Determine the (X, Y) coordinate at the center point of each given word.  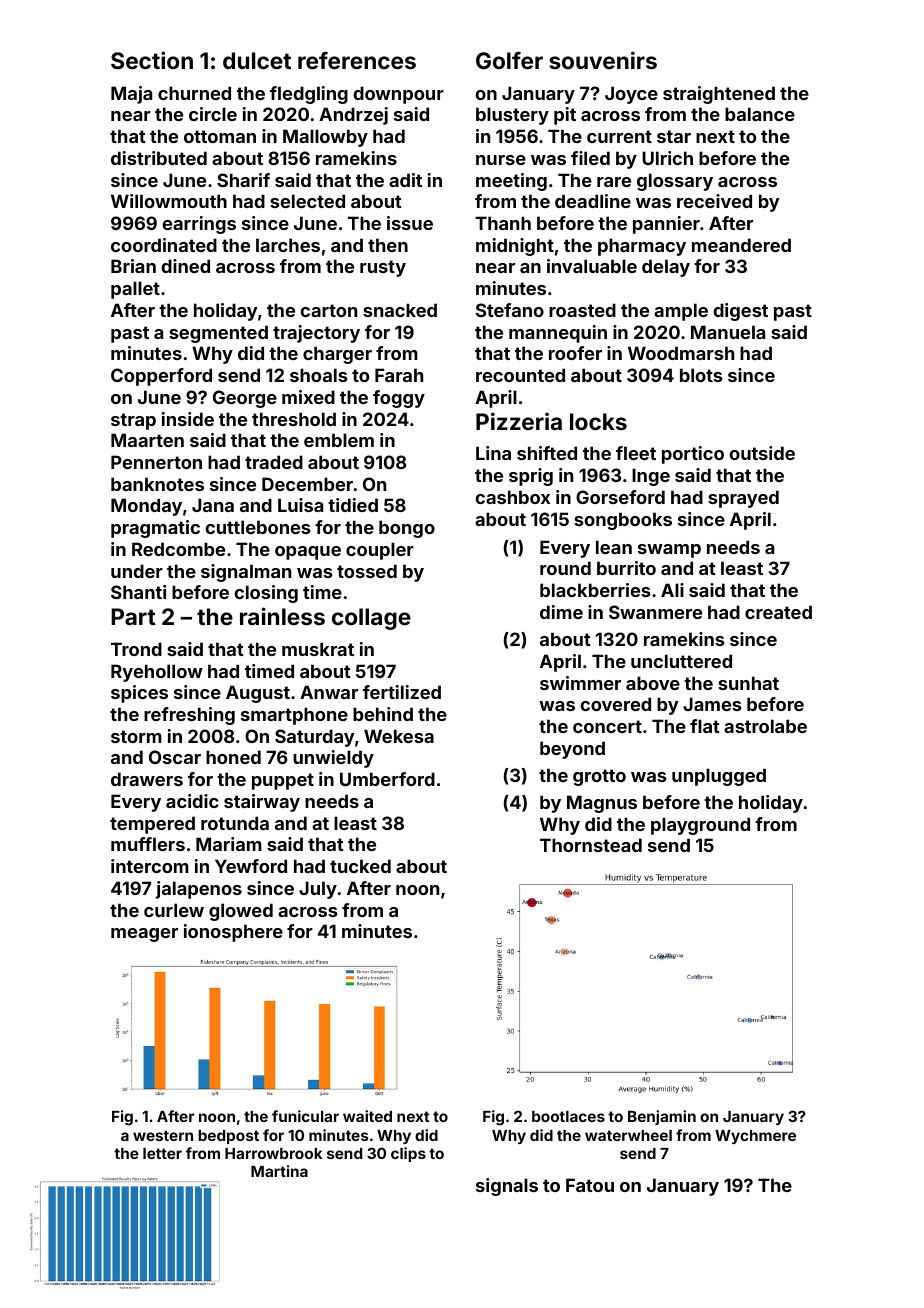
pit (565, 116)
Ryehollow (157, 673)
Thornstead (591, 845)
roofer (575, 353)
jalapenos (199, 890)
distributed (159, 158)
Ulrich (667, 158)
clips (408, 1154)
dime (561, 612)
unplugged (719, 777)
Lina (493, 453)
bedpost (228, 1137)
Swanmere (655, 612)
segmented (218, 334)
